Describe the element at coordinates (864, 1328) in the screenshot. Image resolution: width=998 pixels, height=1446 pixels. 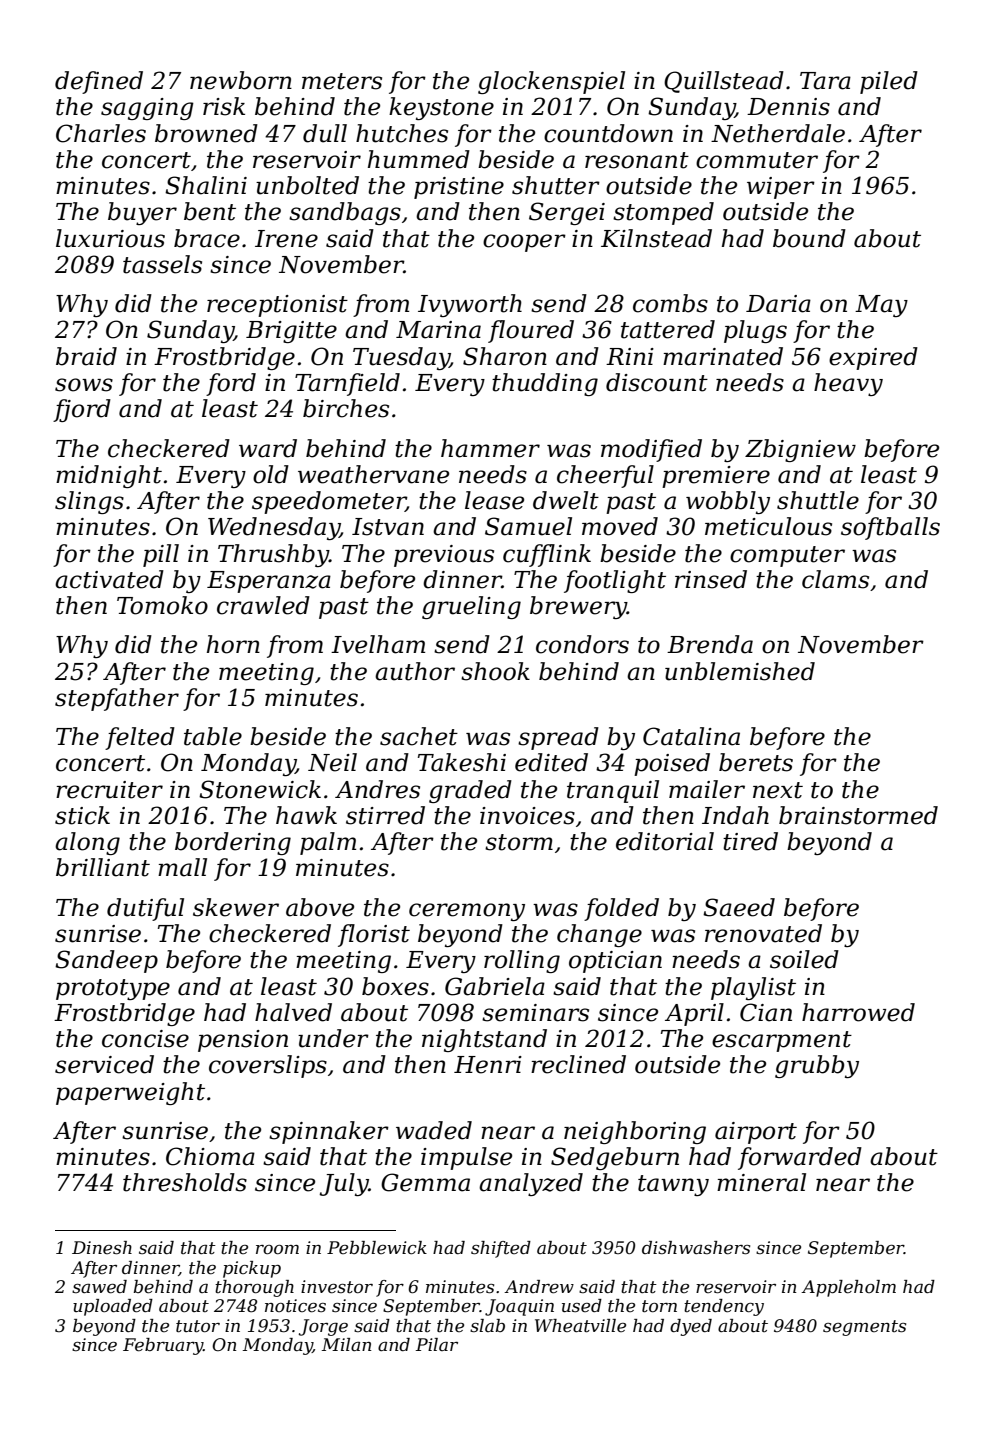
I see `segments` at that location.
